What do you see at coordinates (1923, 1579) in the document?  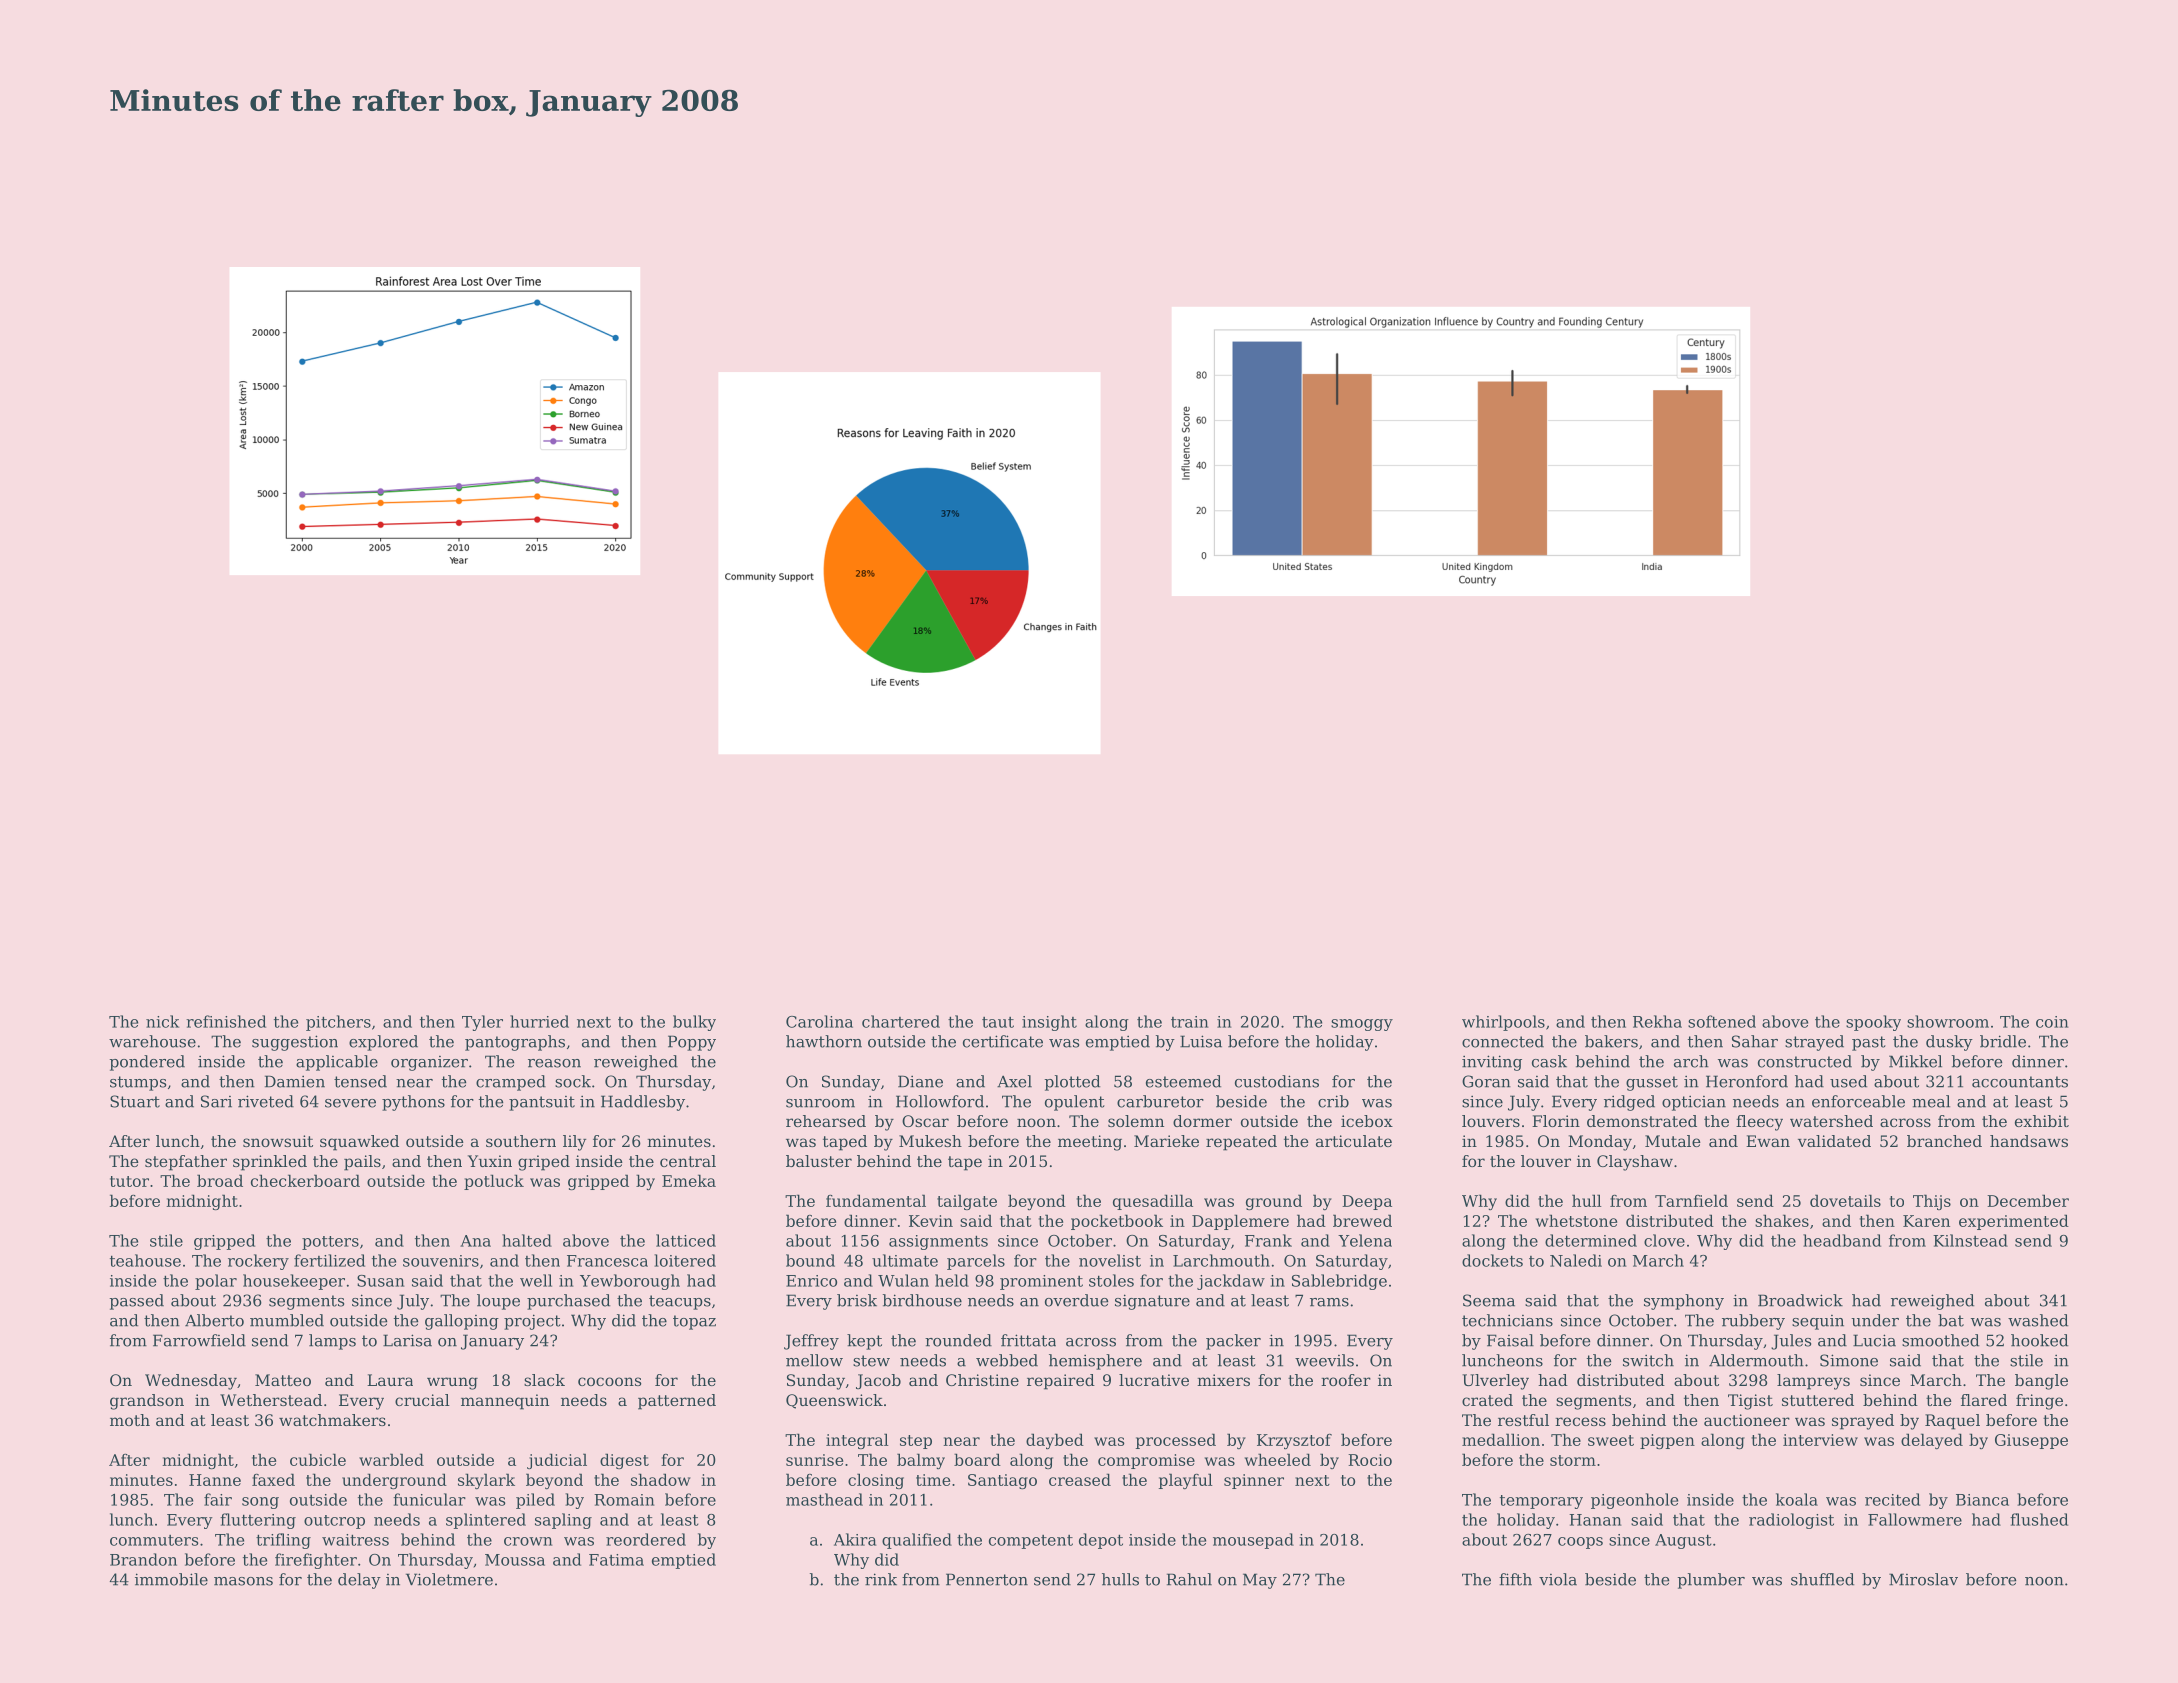 I see `Miroslav` at bounding box center [1923, 1579].
